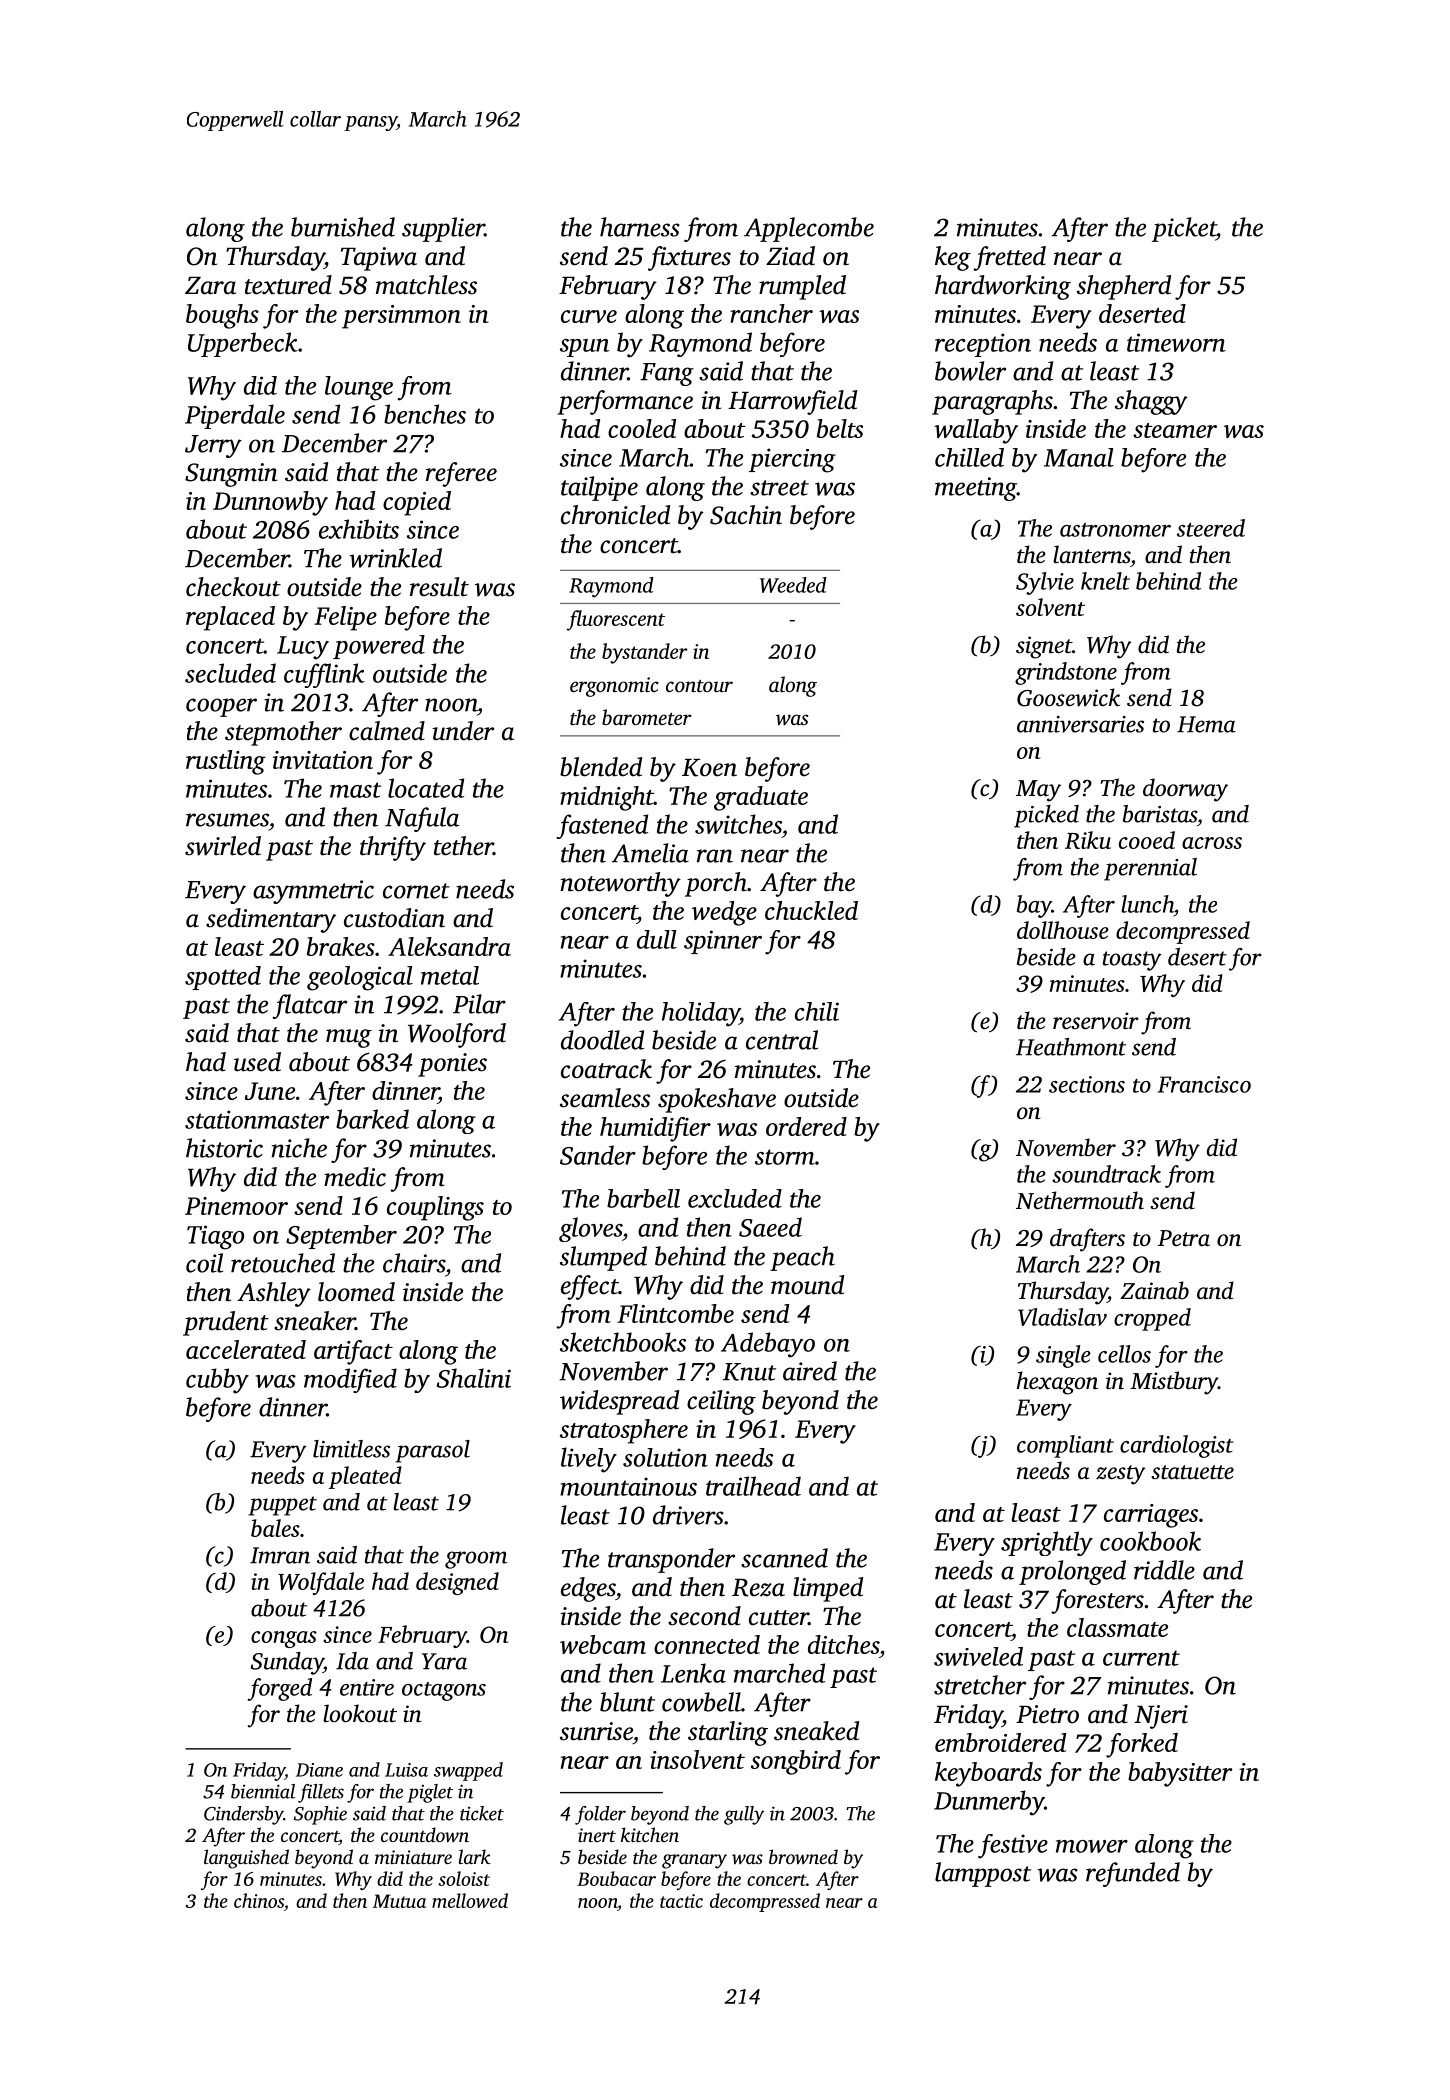 The image size is (1450, 2100). What do you see at coordinates (983, 345) in the screenshot?
I see `reception` at bounding box center [983, 345].
